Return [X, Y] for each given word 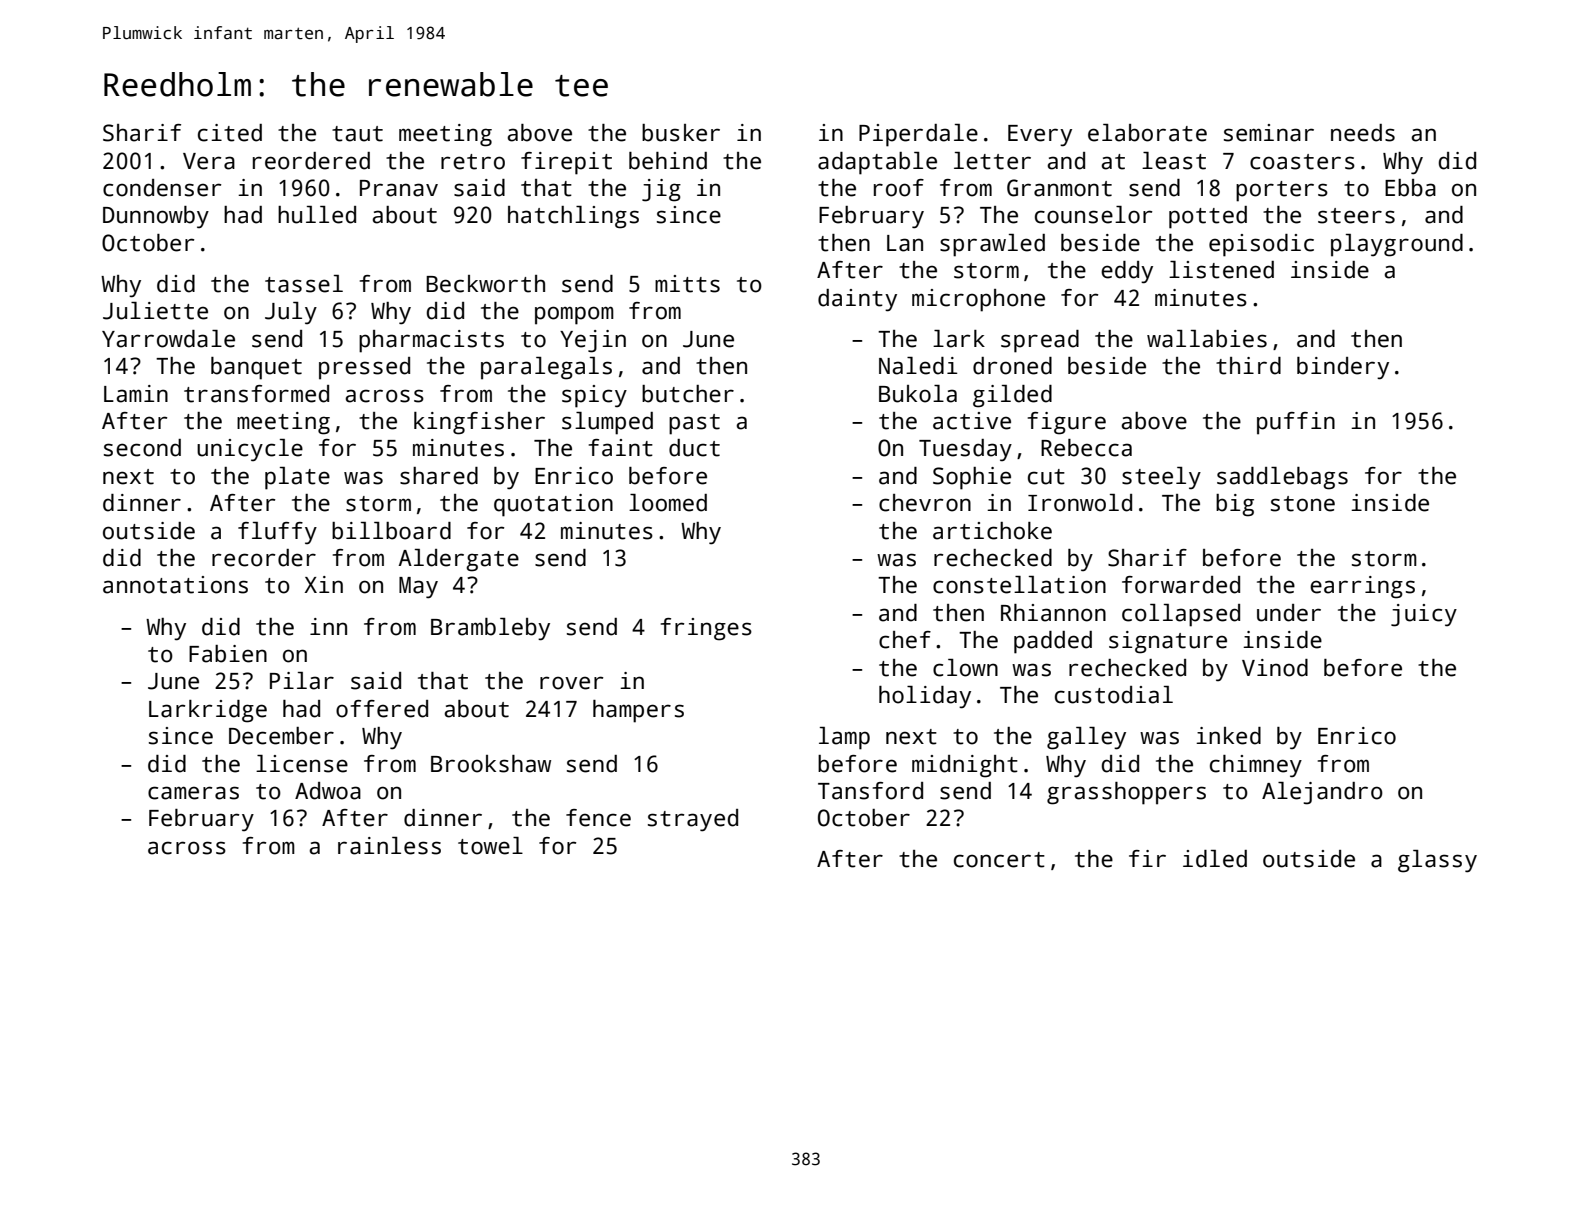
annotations [175, 585]
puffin [1296, 423]
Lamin [136, 394]
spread [1040, 341]
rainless [389, 846]
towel [490, 846]
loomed [668, 503]
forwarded [1181, 585]
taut [357, 134]
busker [681, 133]
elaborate [1147, 133]
